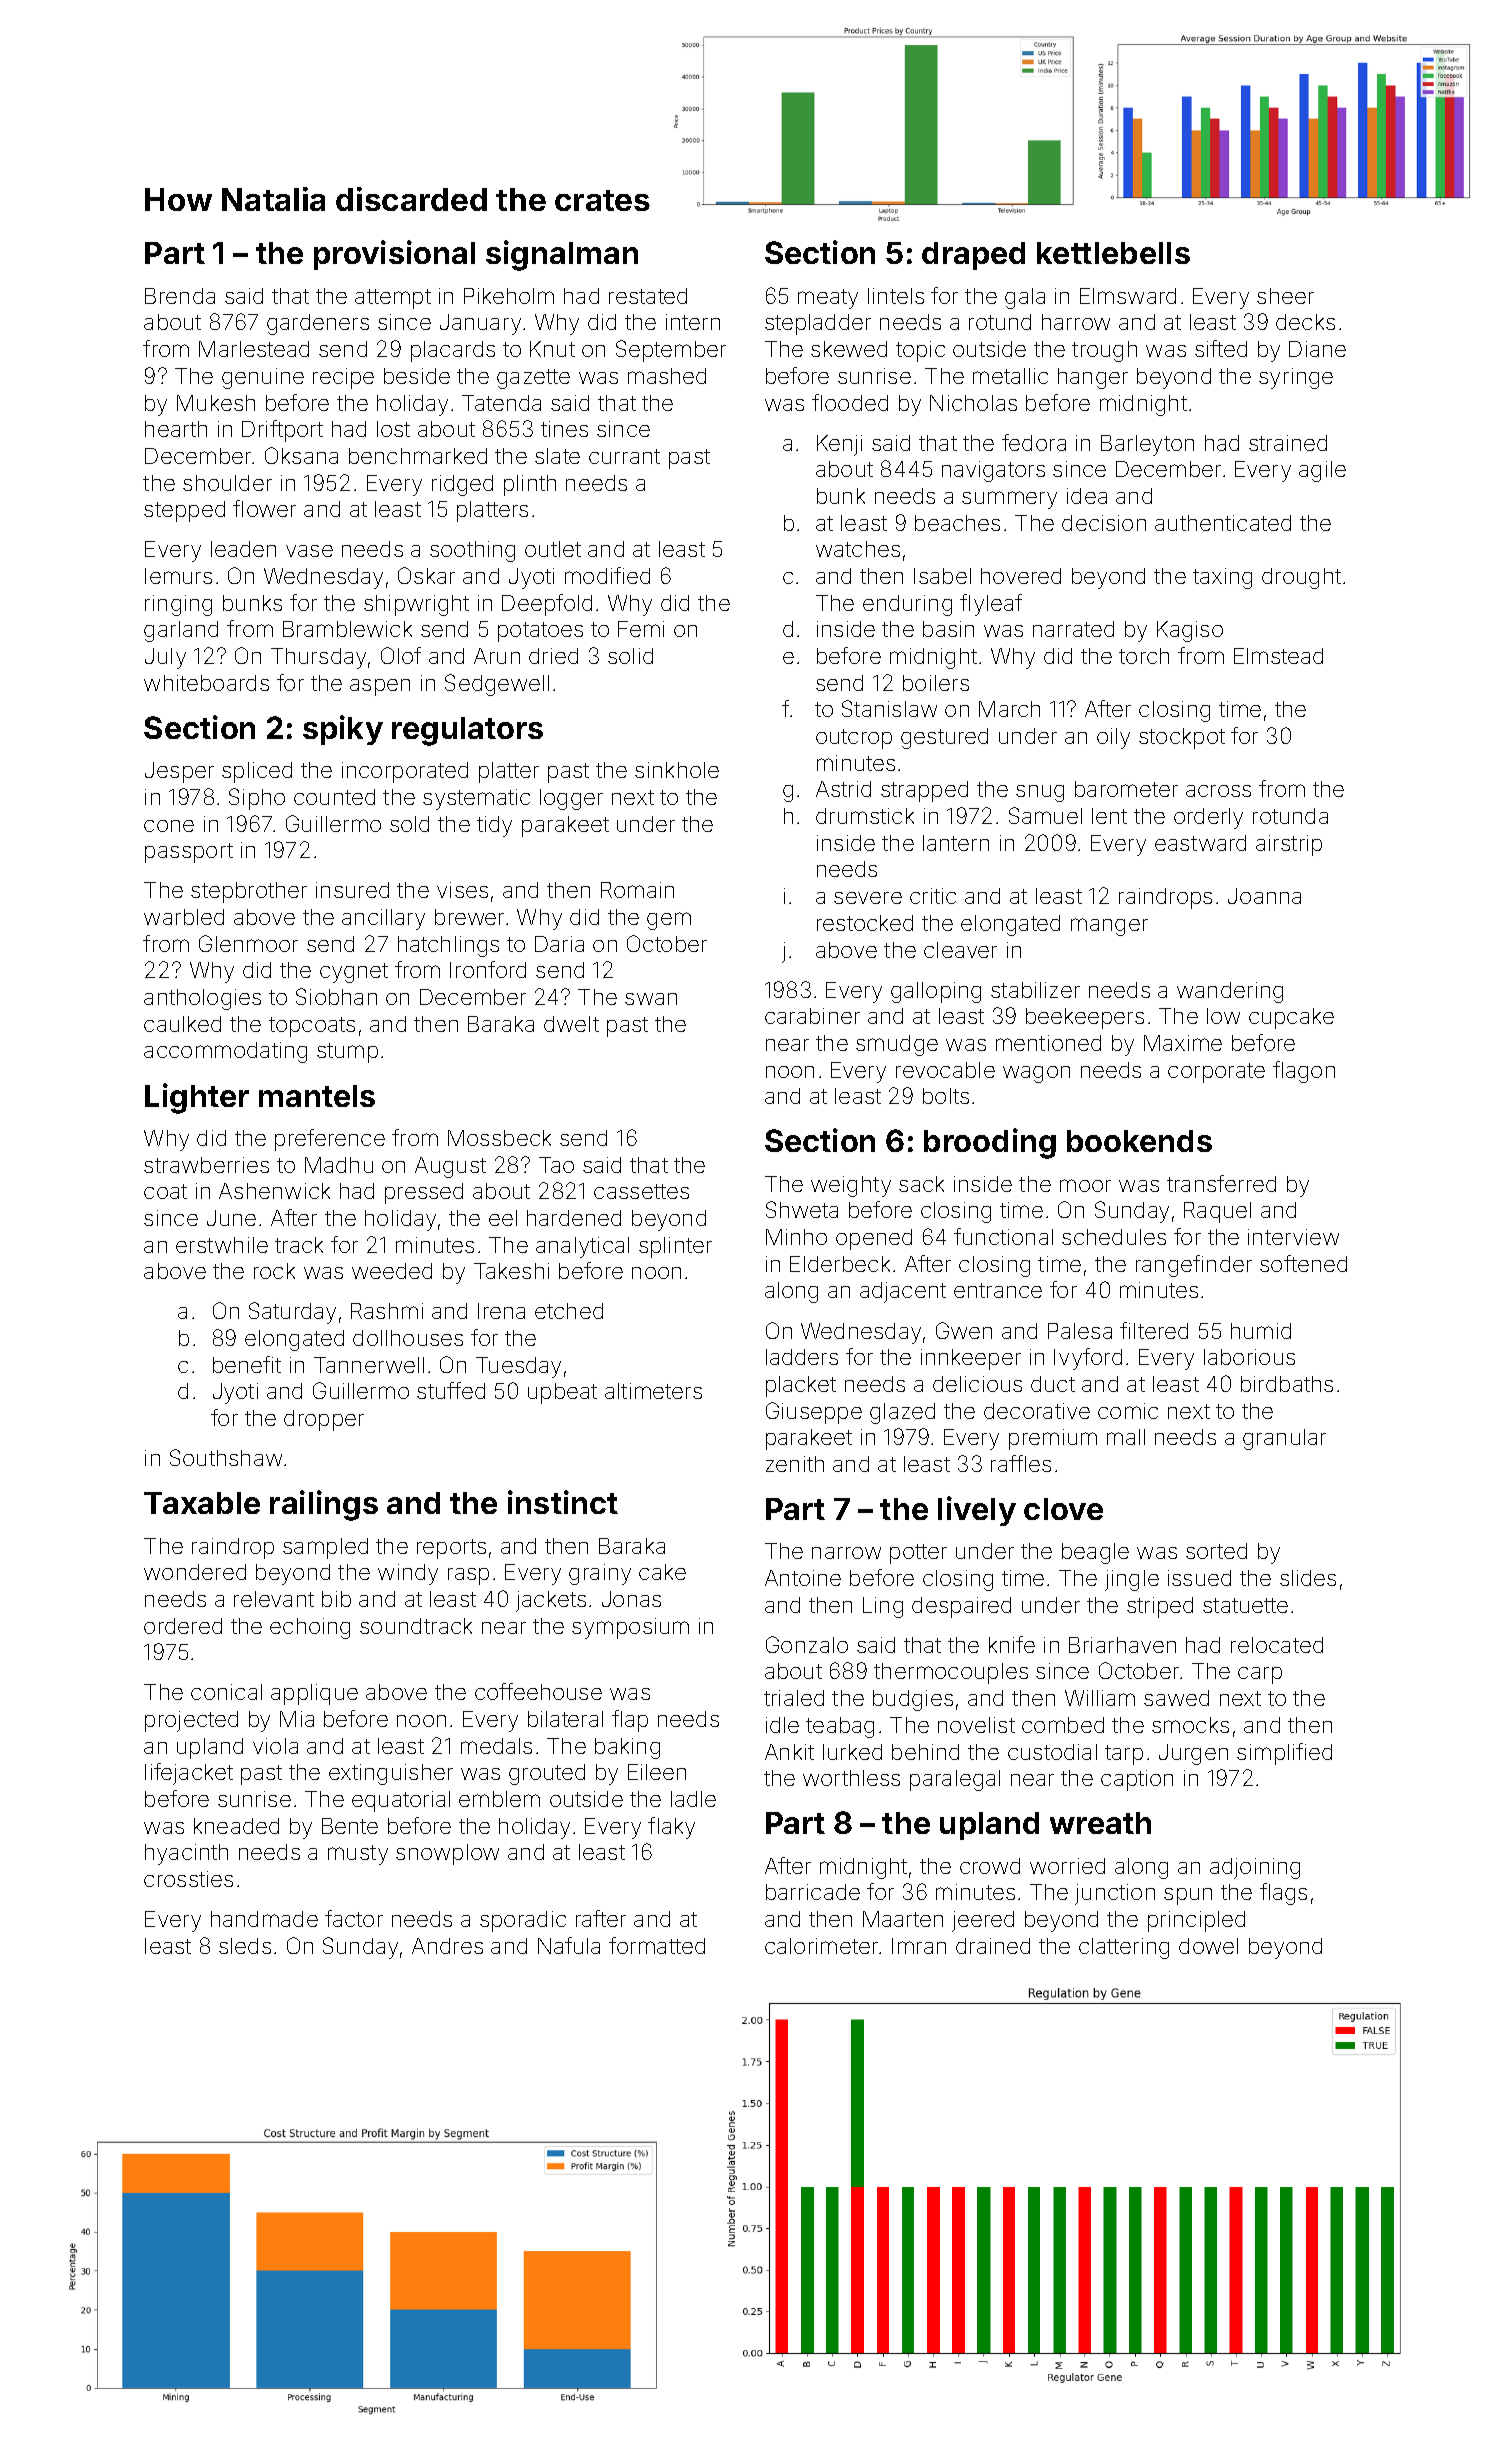 The width and height of the image is (1496, 2464). Describe the element at coordinates (920, 351) in the image. I see `topic` at that location.
